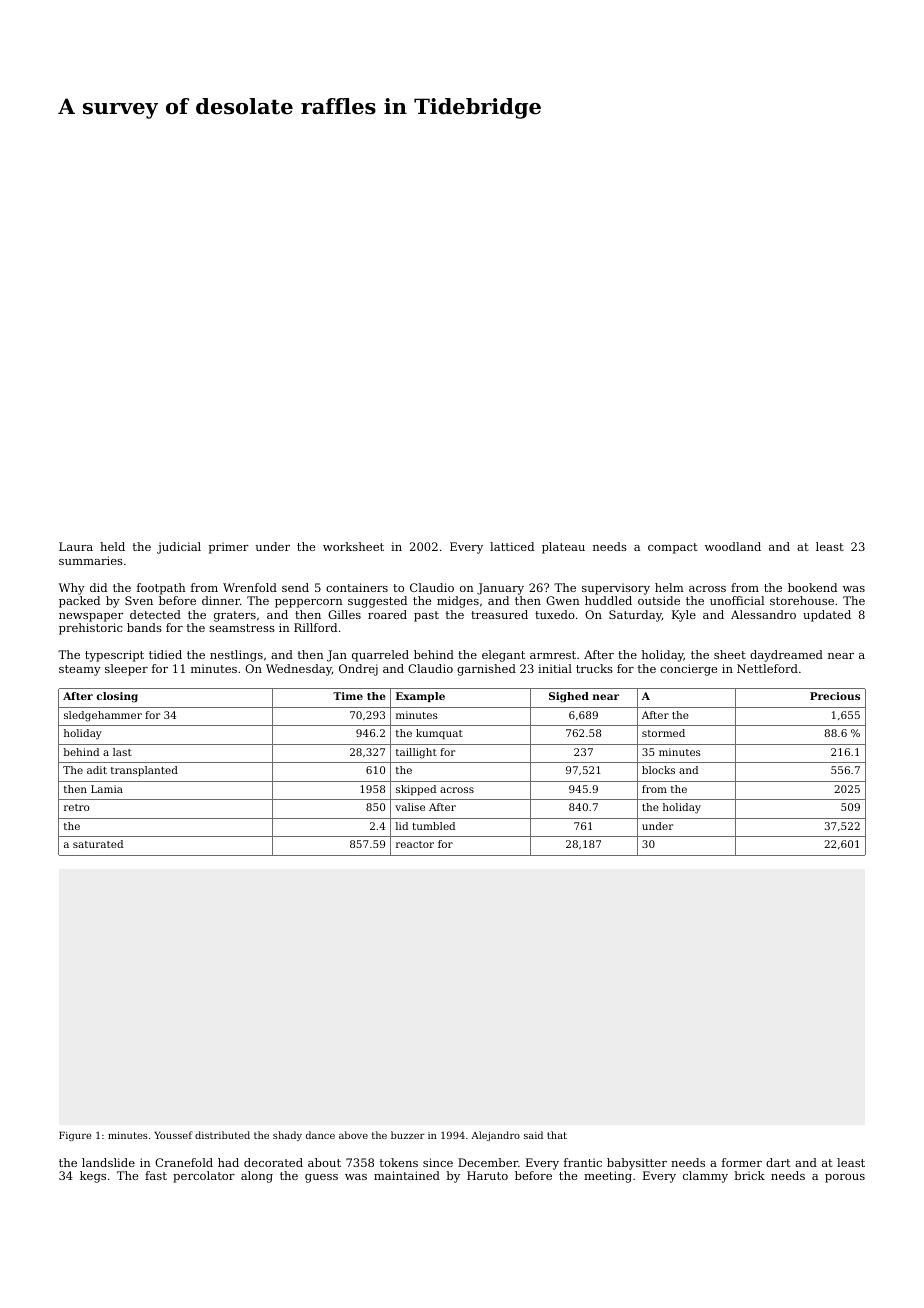 This document has width=924, height=1308. Describe the element at coordinates (173, 1135) in the document. I see `Youssef` at that location.
